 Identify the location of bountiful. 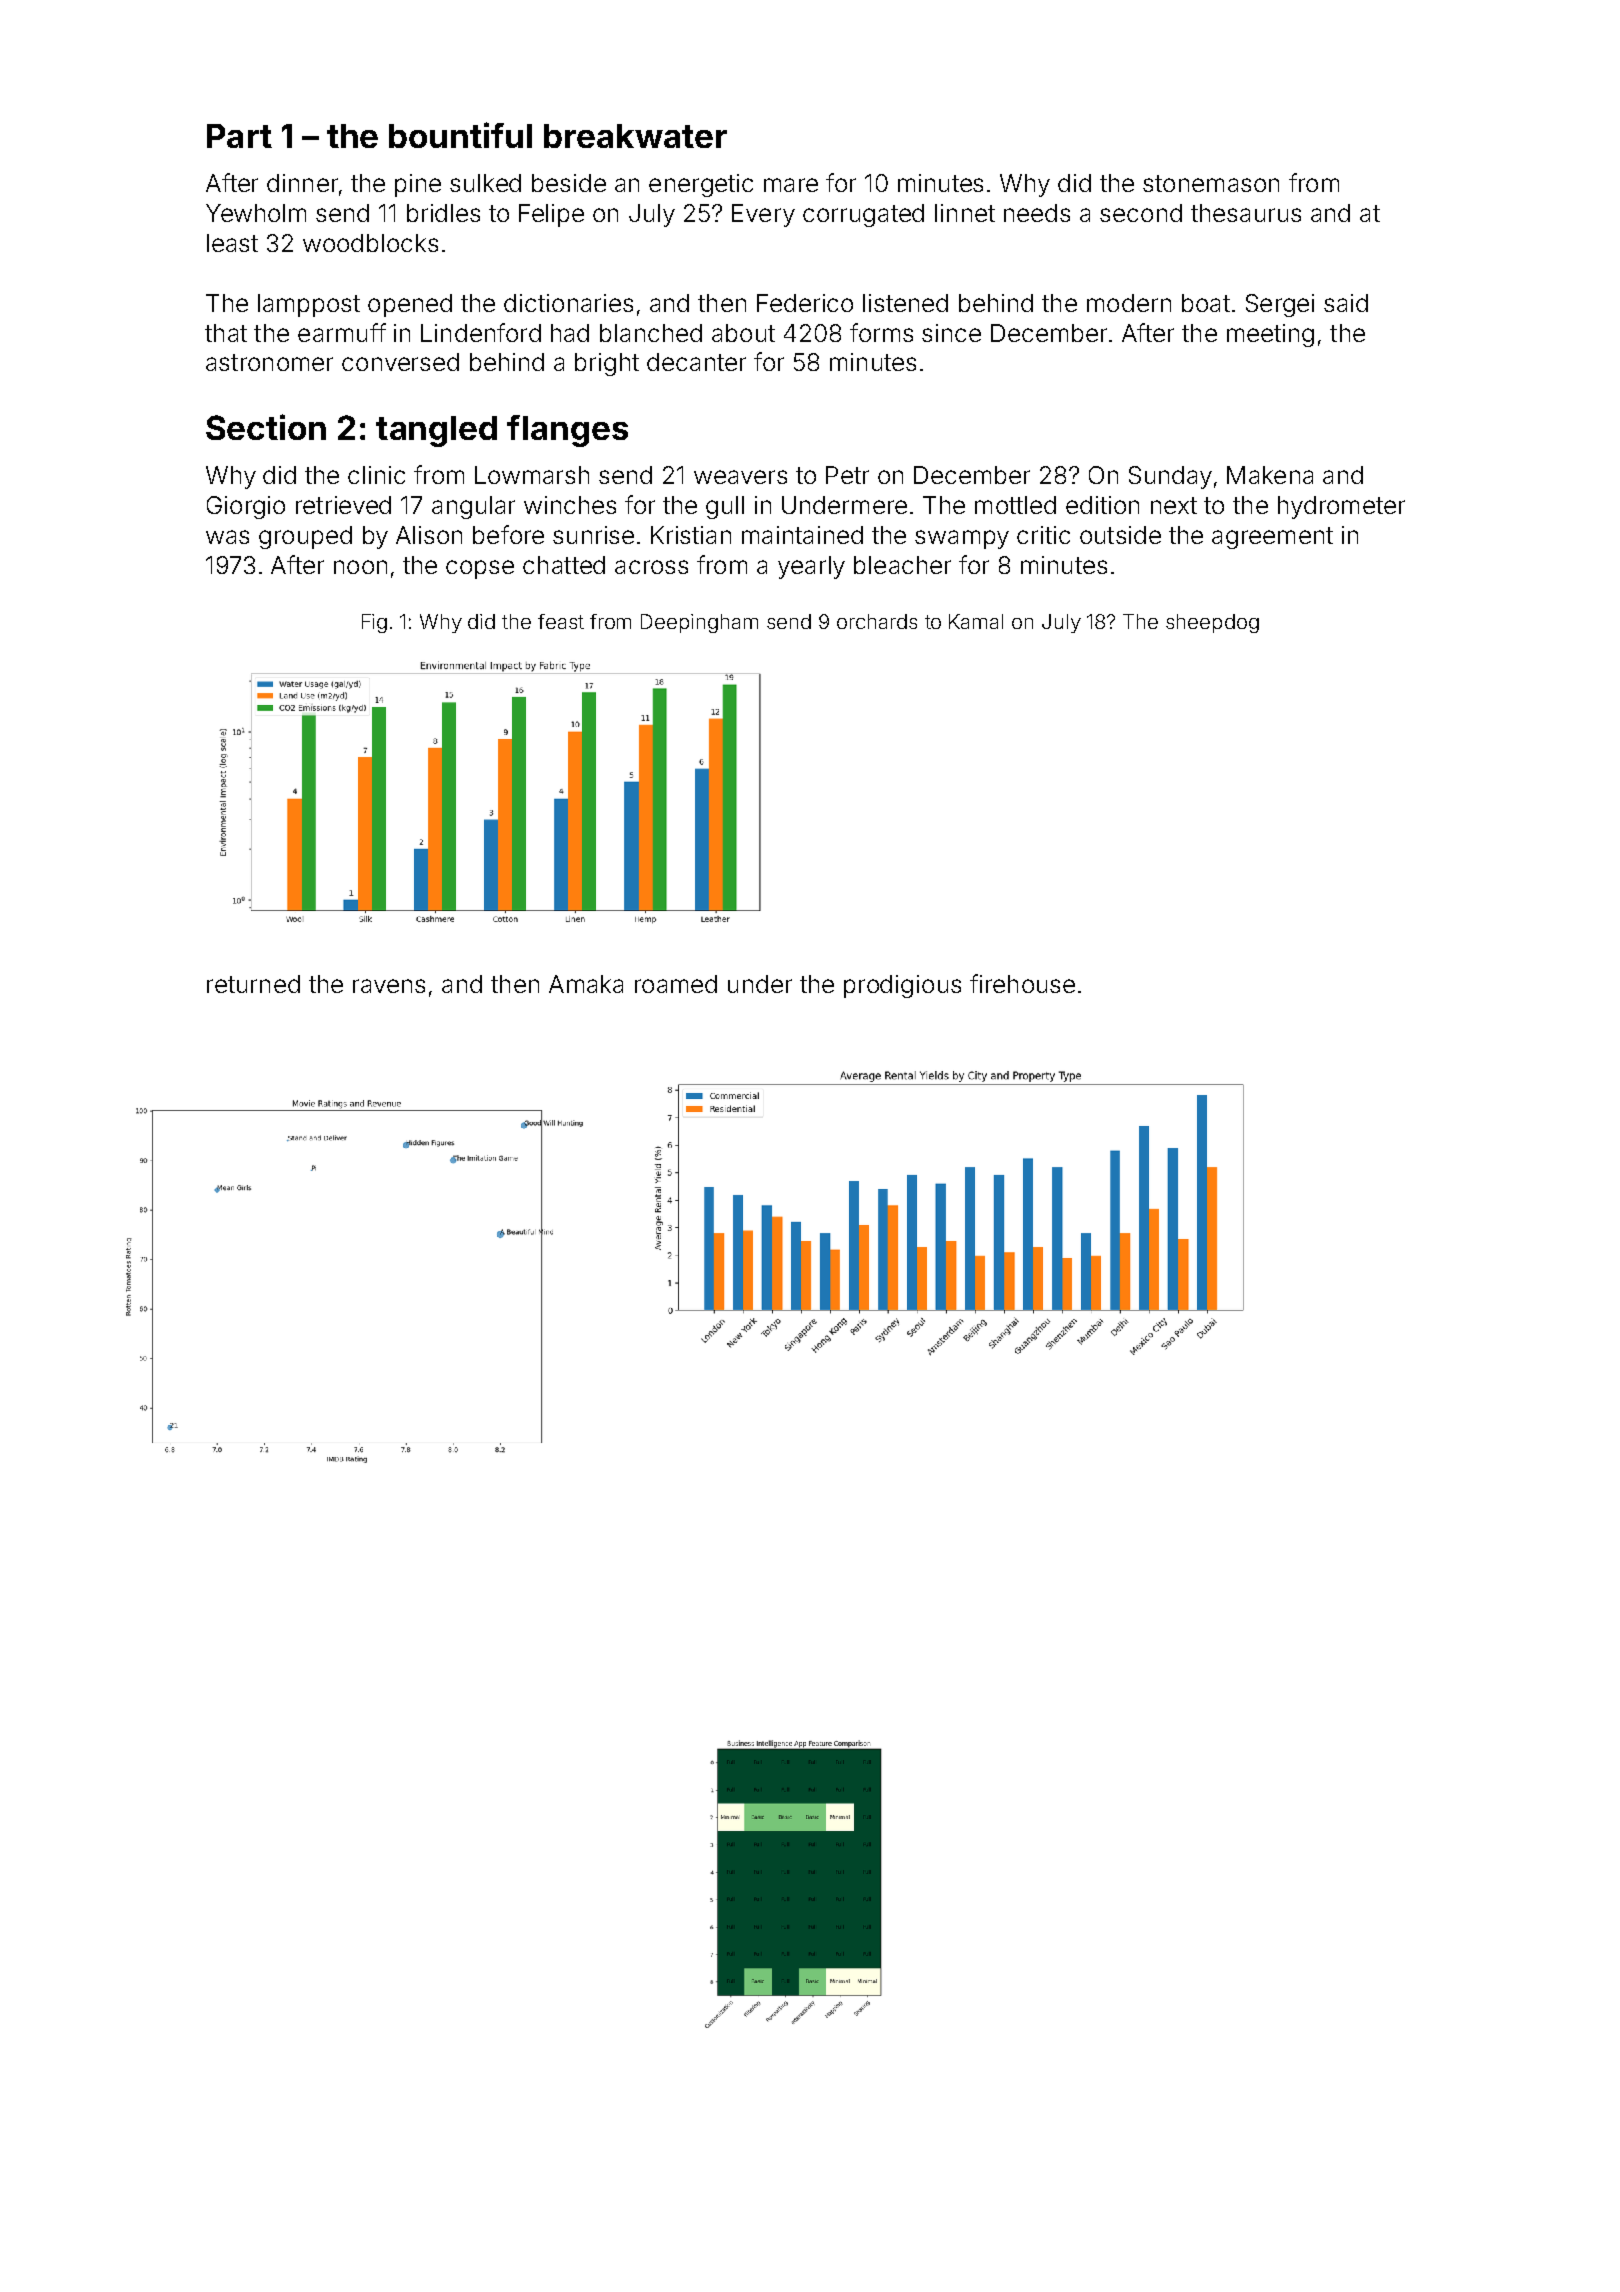
(460, 135).
